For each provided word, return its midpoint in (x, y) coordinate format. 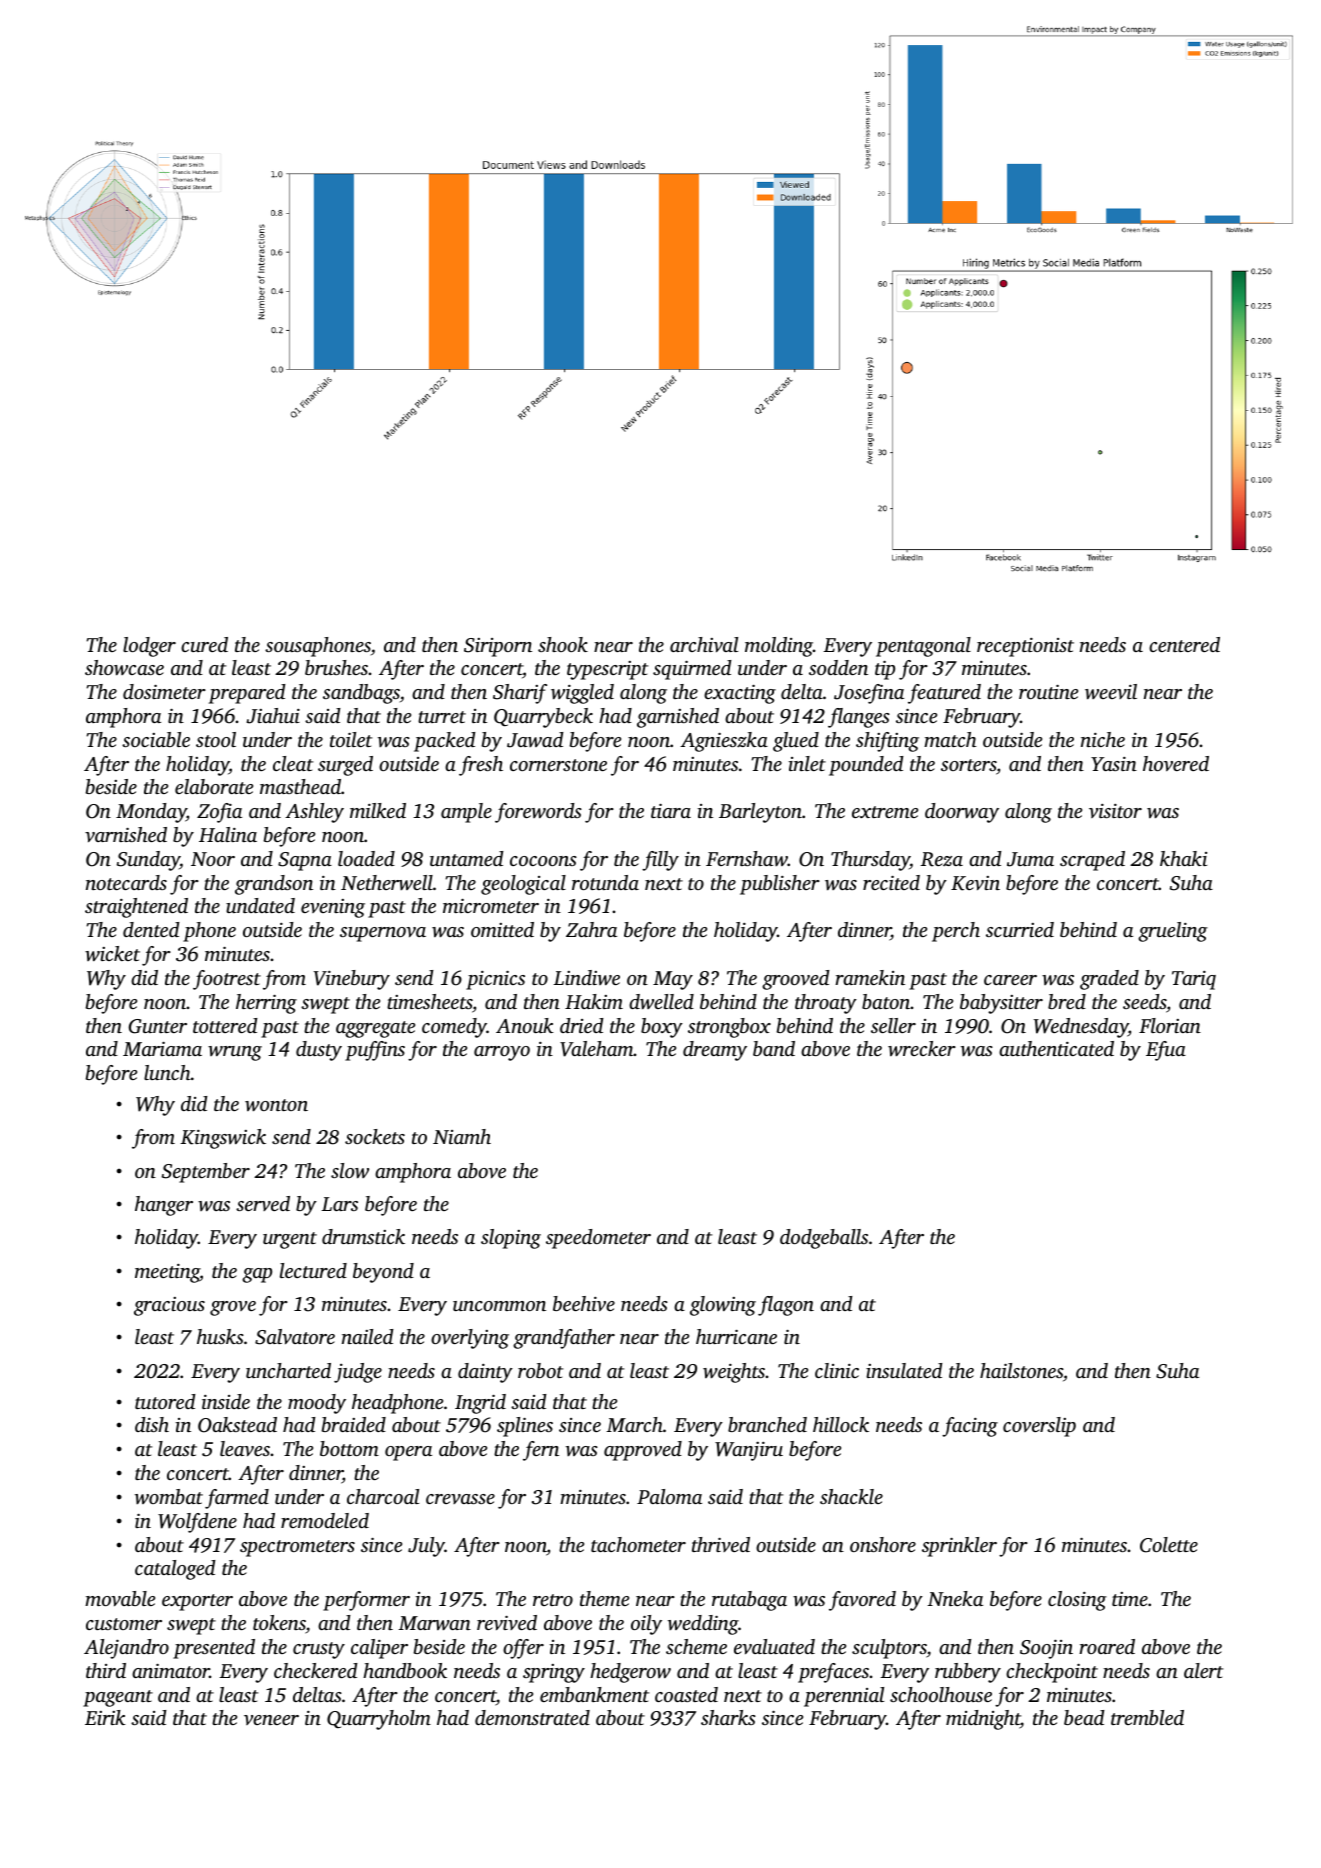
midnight (983, 1720)
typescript (607, 670)
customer (124, 1624)
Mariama (162, 1048)
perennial (844, 1697)
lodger (149, 647)
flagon (786, 1306)
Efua (1166, 1051)
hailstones (1021, 1370)
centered (1184, 644)
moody (317, 1404)
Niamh (462, 1136)
